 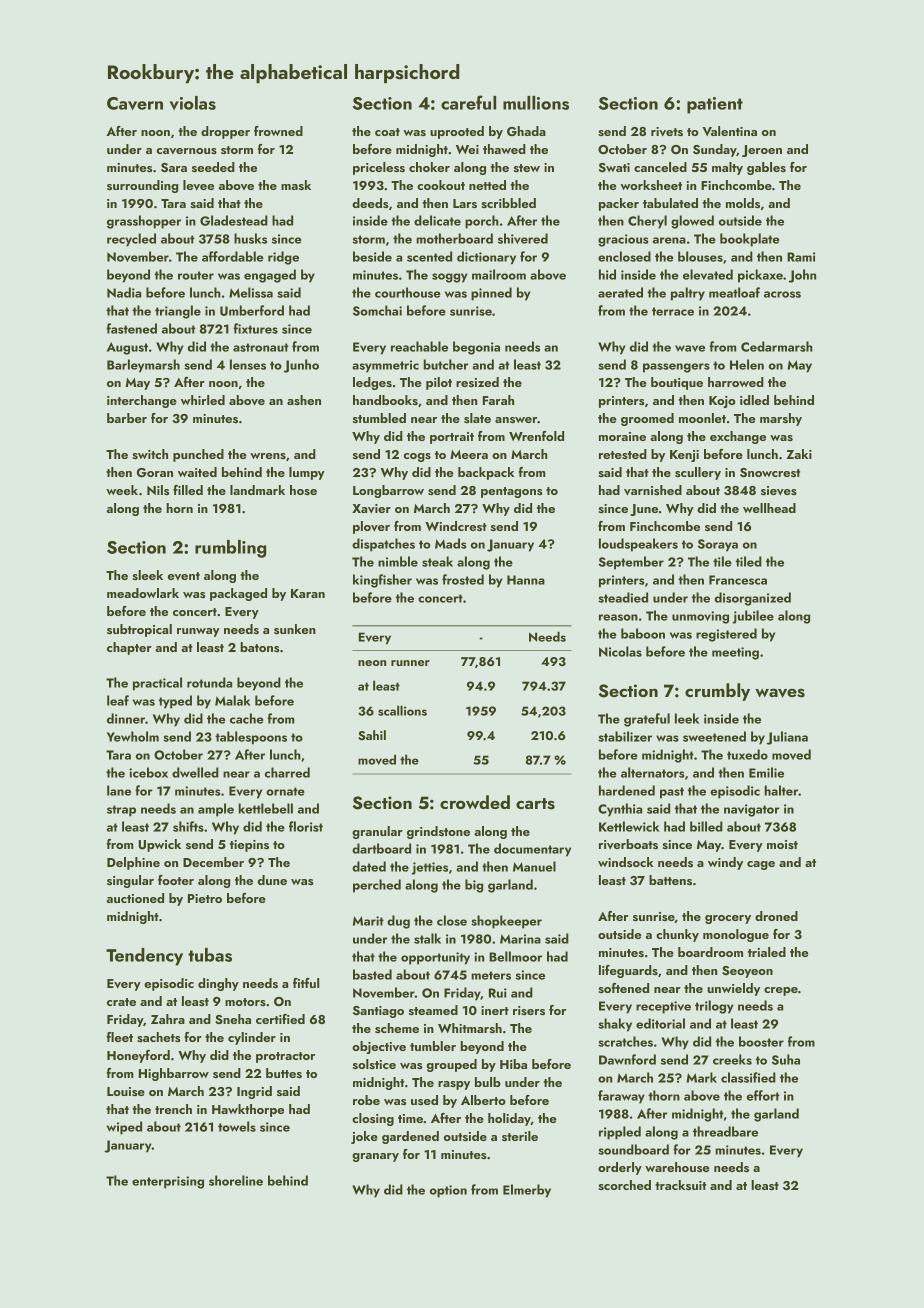 I want to click on wrens, so click(x=268, y=456).
